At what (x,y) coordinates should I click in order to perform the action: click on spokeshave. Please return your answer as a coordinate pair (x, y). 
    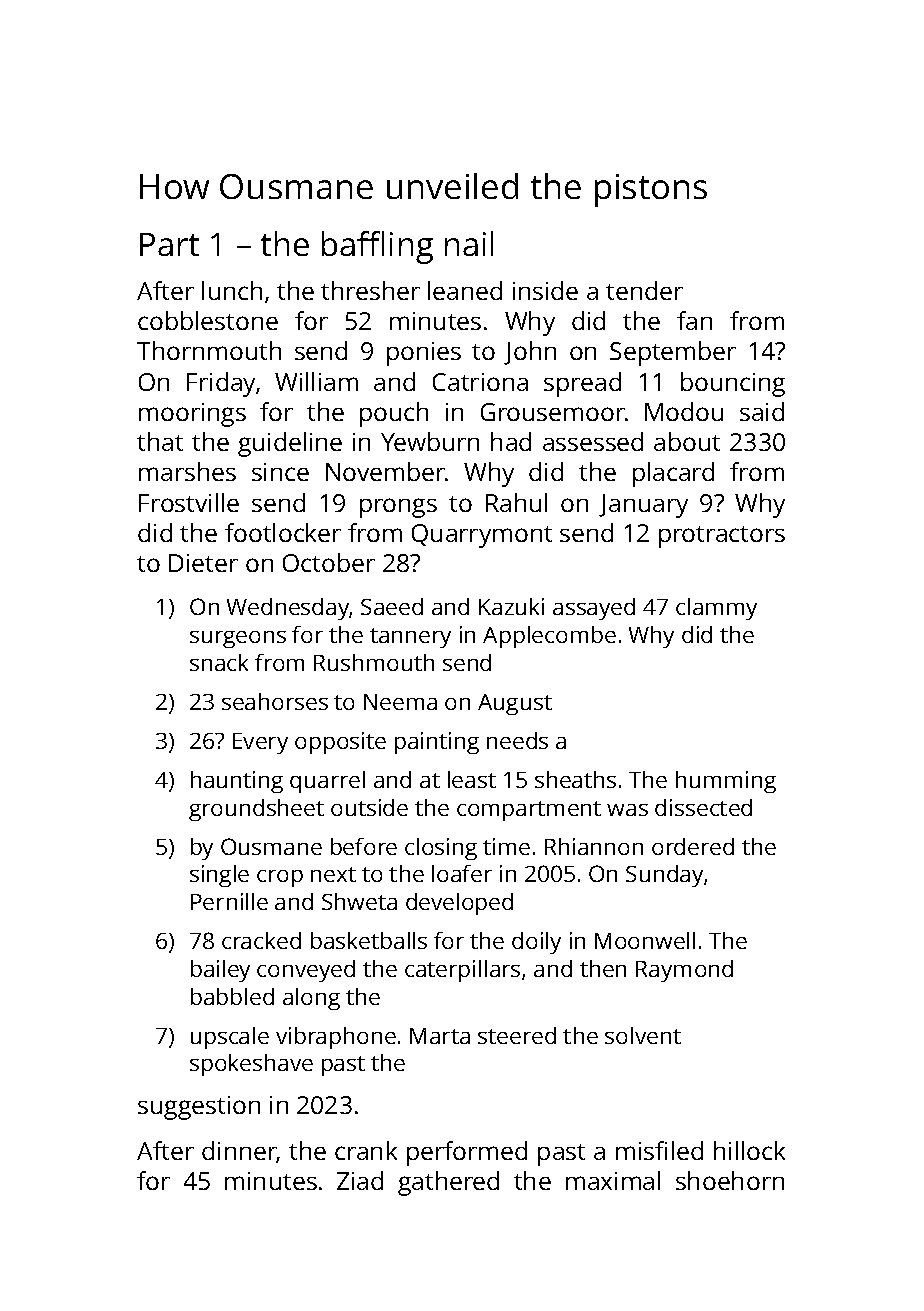
    Looking at the image, I should click on (251, 1065).
